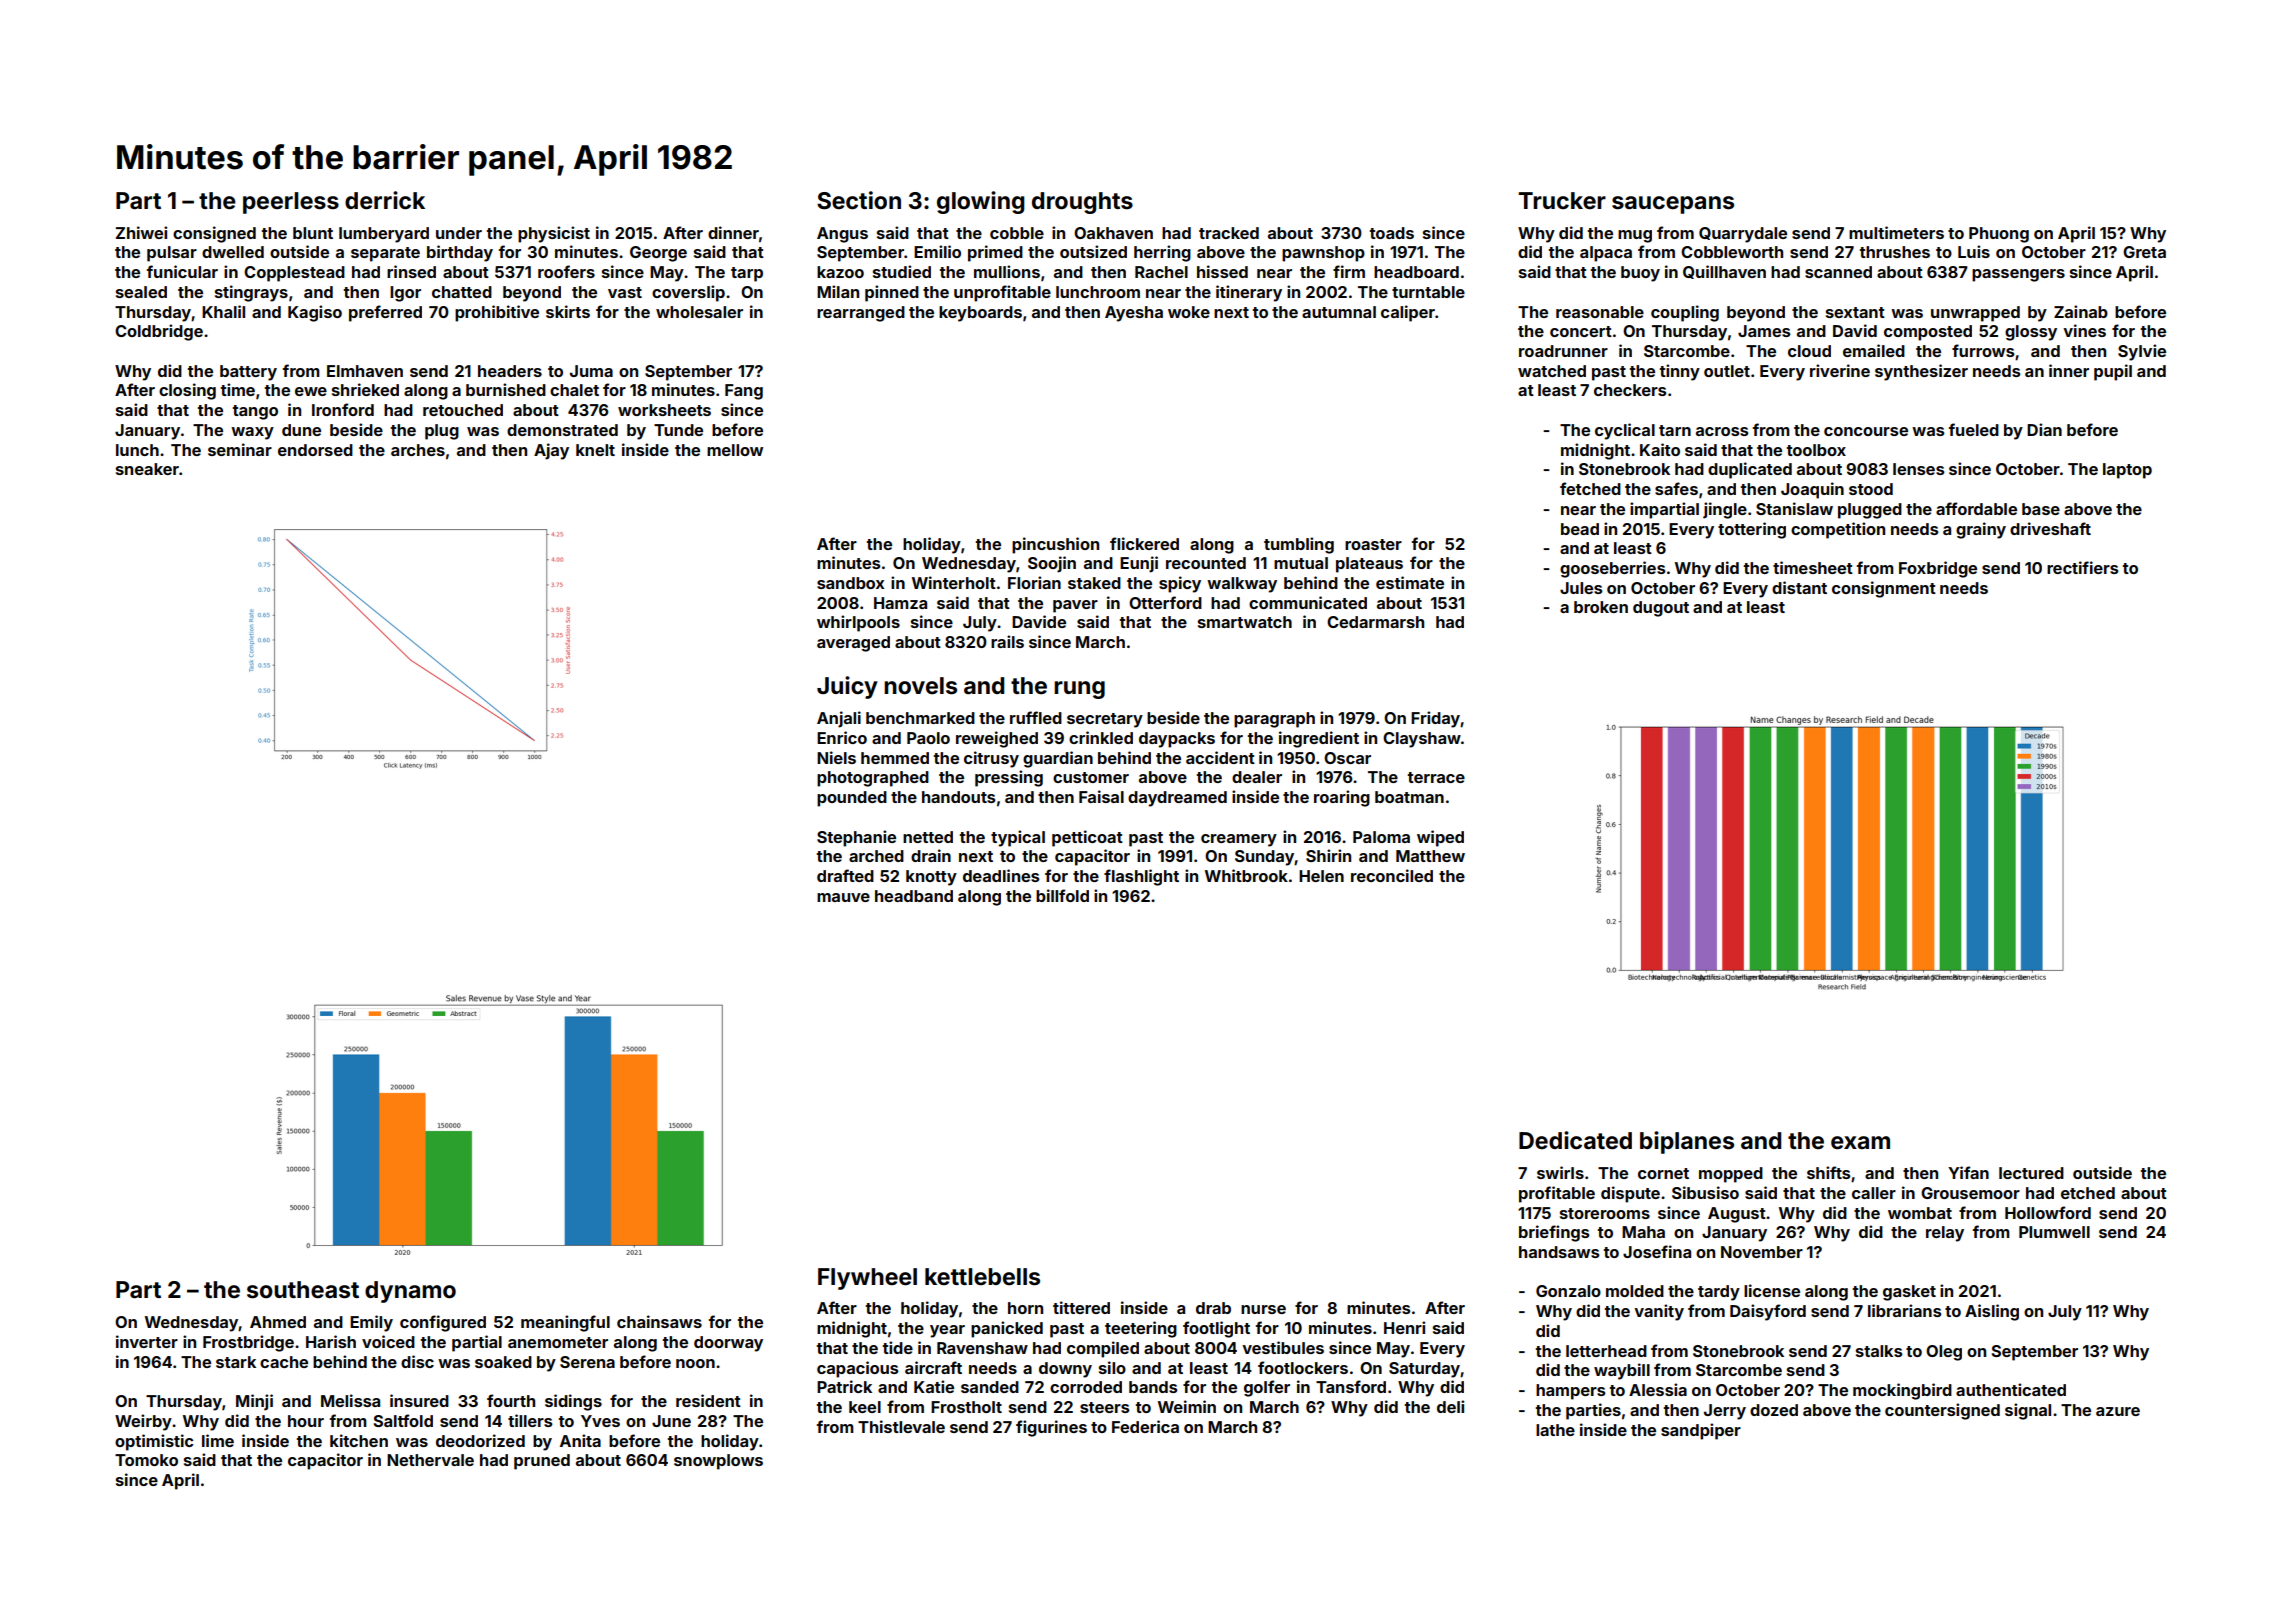 The image size is (2282, 1614). Describe the element at coordinates (233, 252) in the image. I see `dwelled` at that location.
